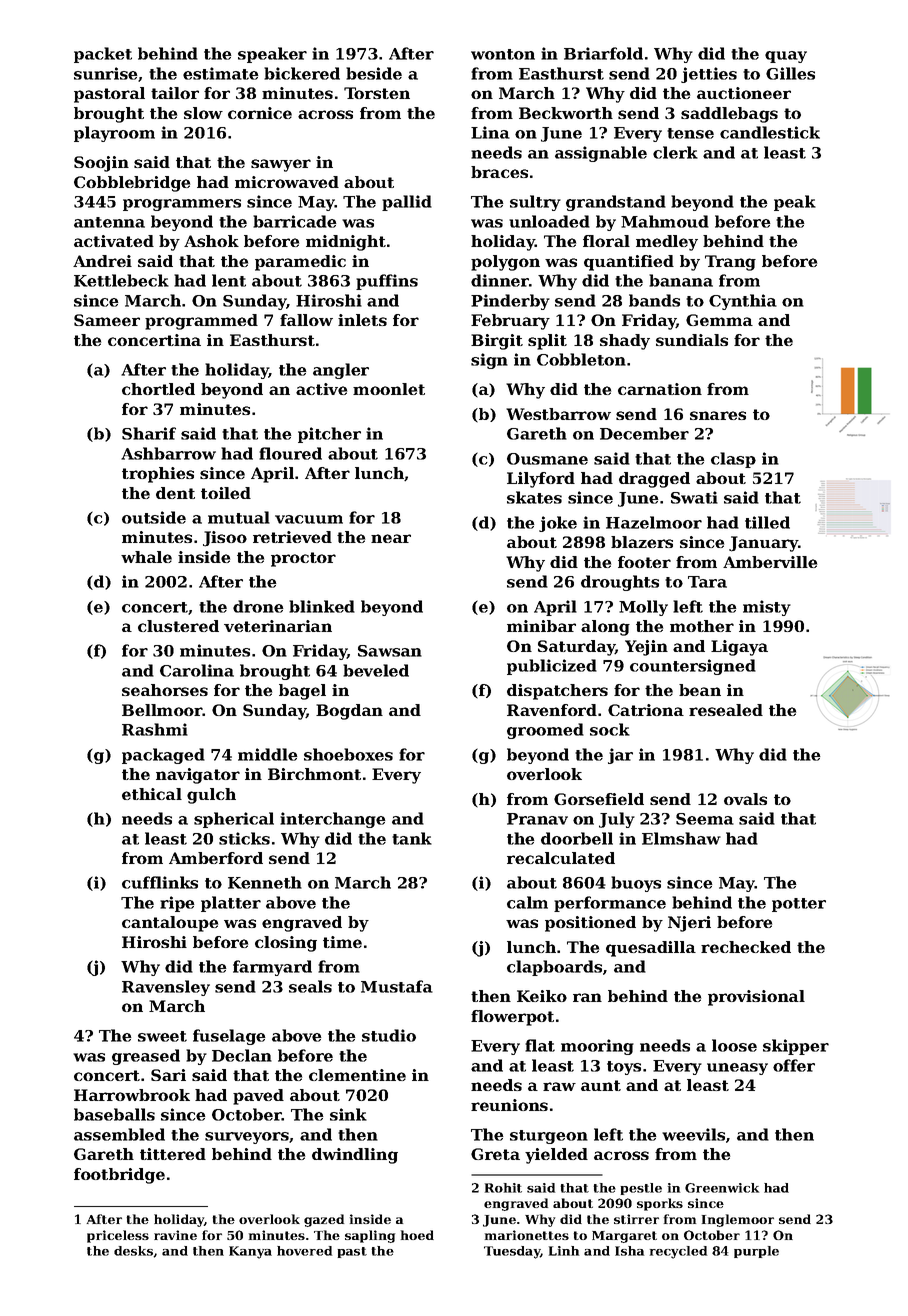 The width and height of the page is (908, 1316). Describe the element at coordinates (146, 557) in the page. I see `whale` at that location.
